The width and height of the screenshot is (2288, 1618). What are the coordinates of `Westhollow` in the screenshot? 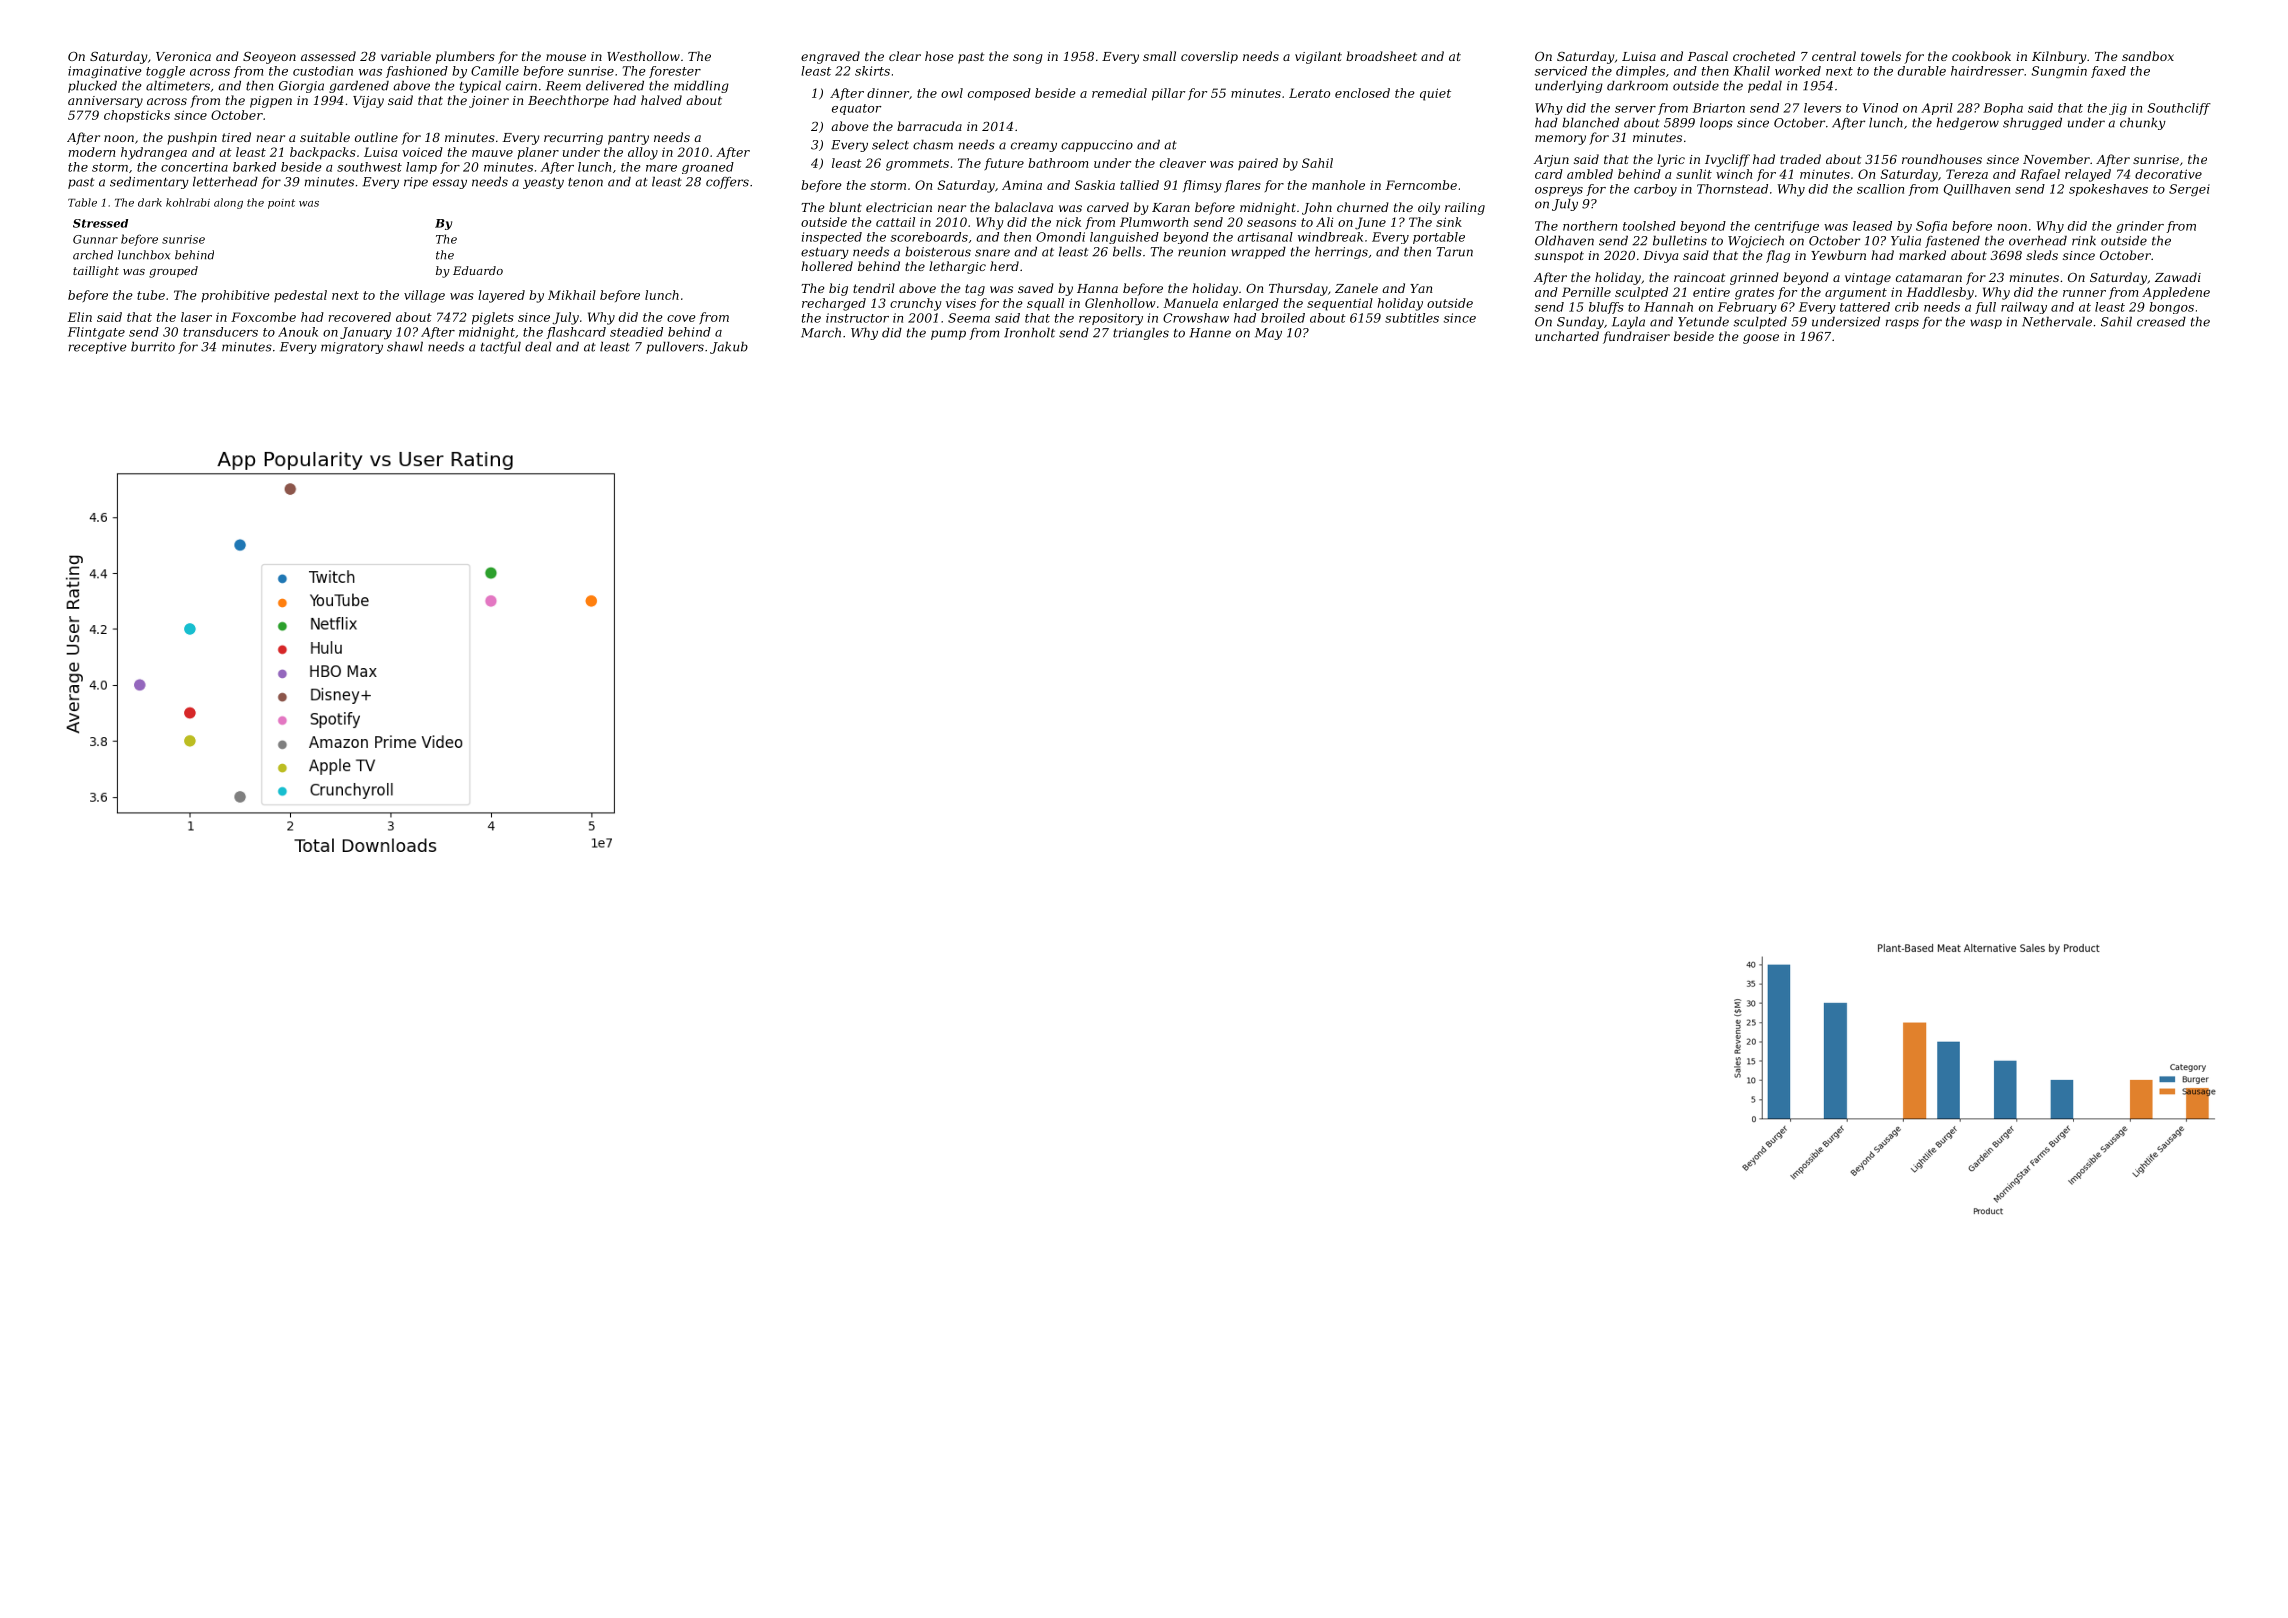 It's located at (643, 56).
